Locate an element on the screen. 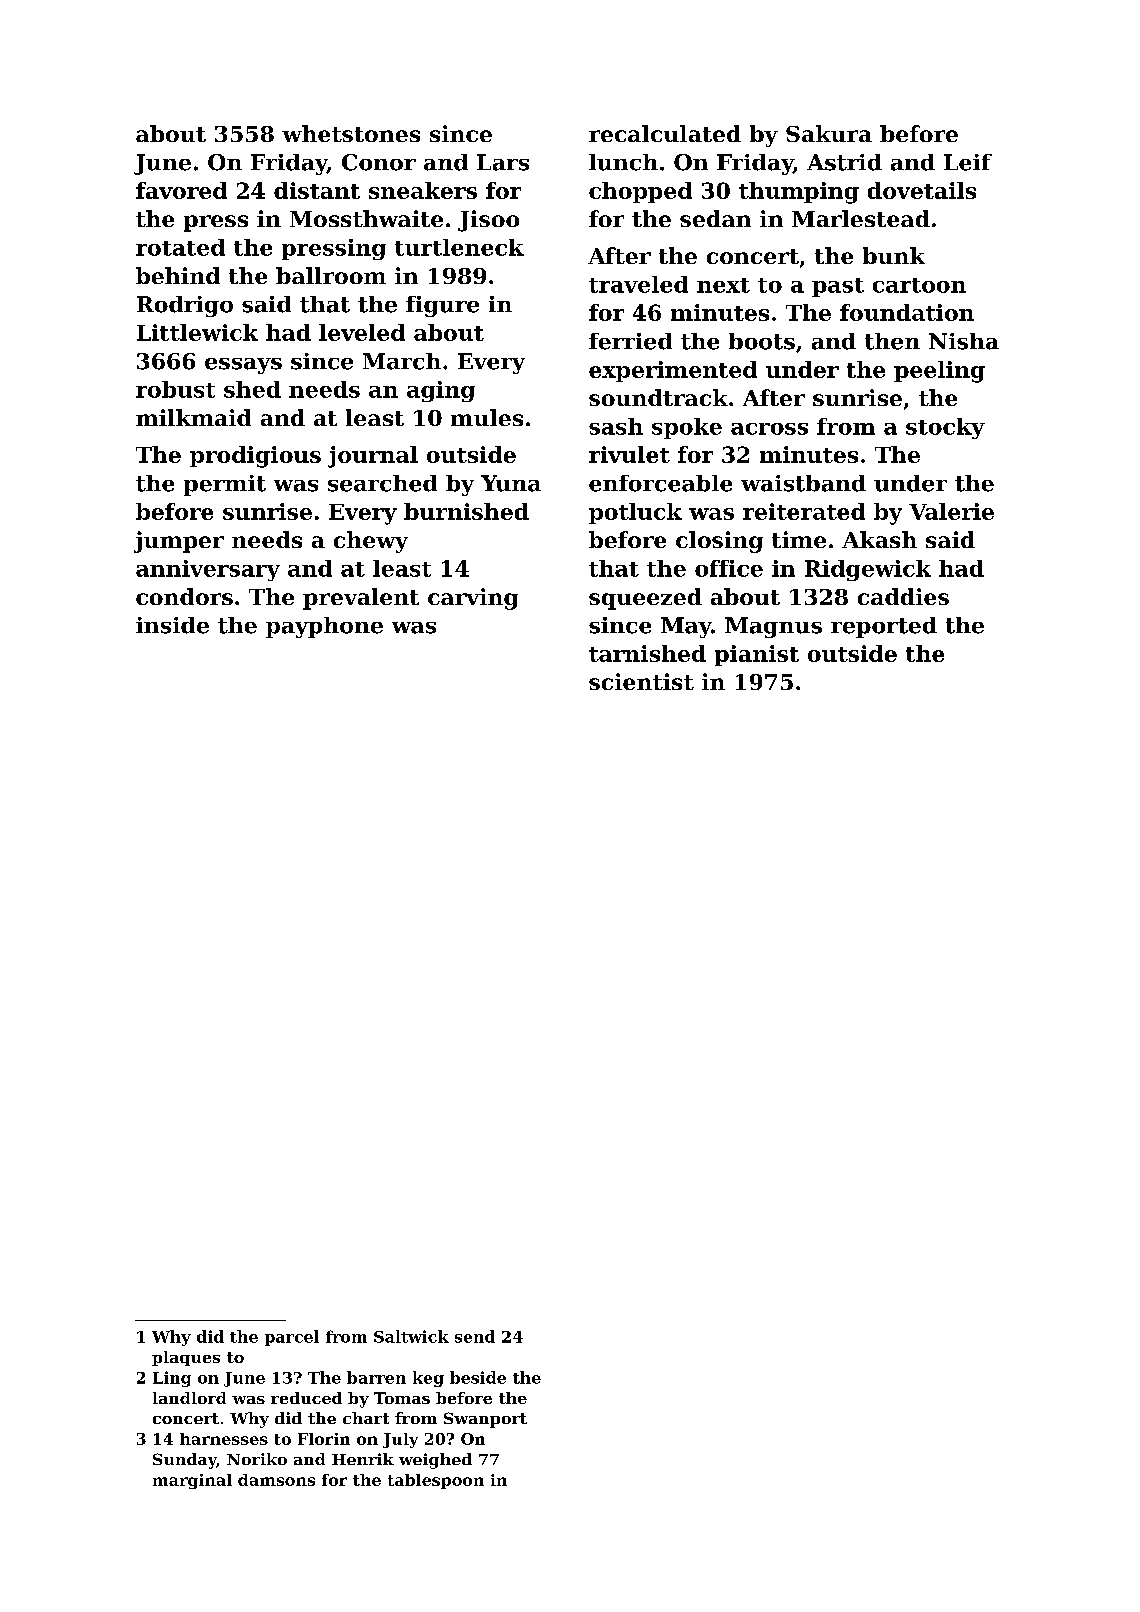 Image resolution: width=1140 pixels, height=1612 pixels. March is located at coordinates (402, 361).
